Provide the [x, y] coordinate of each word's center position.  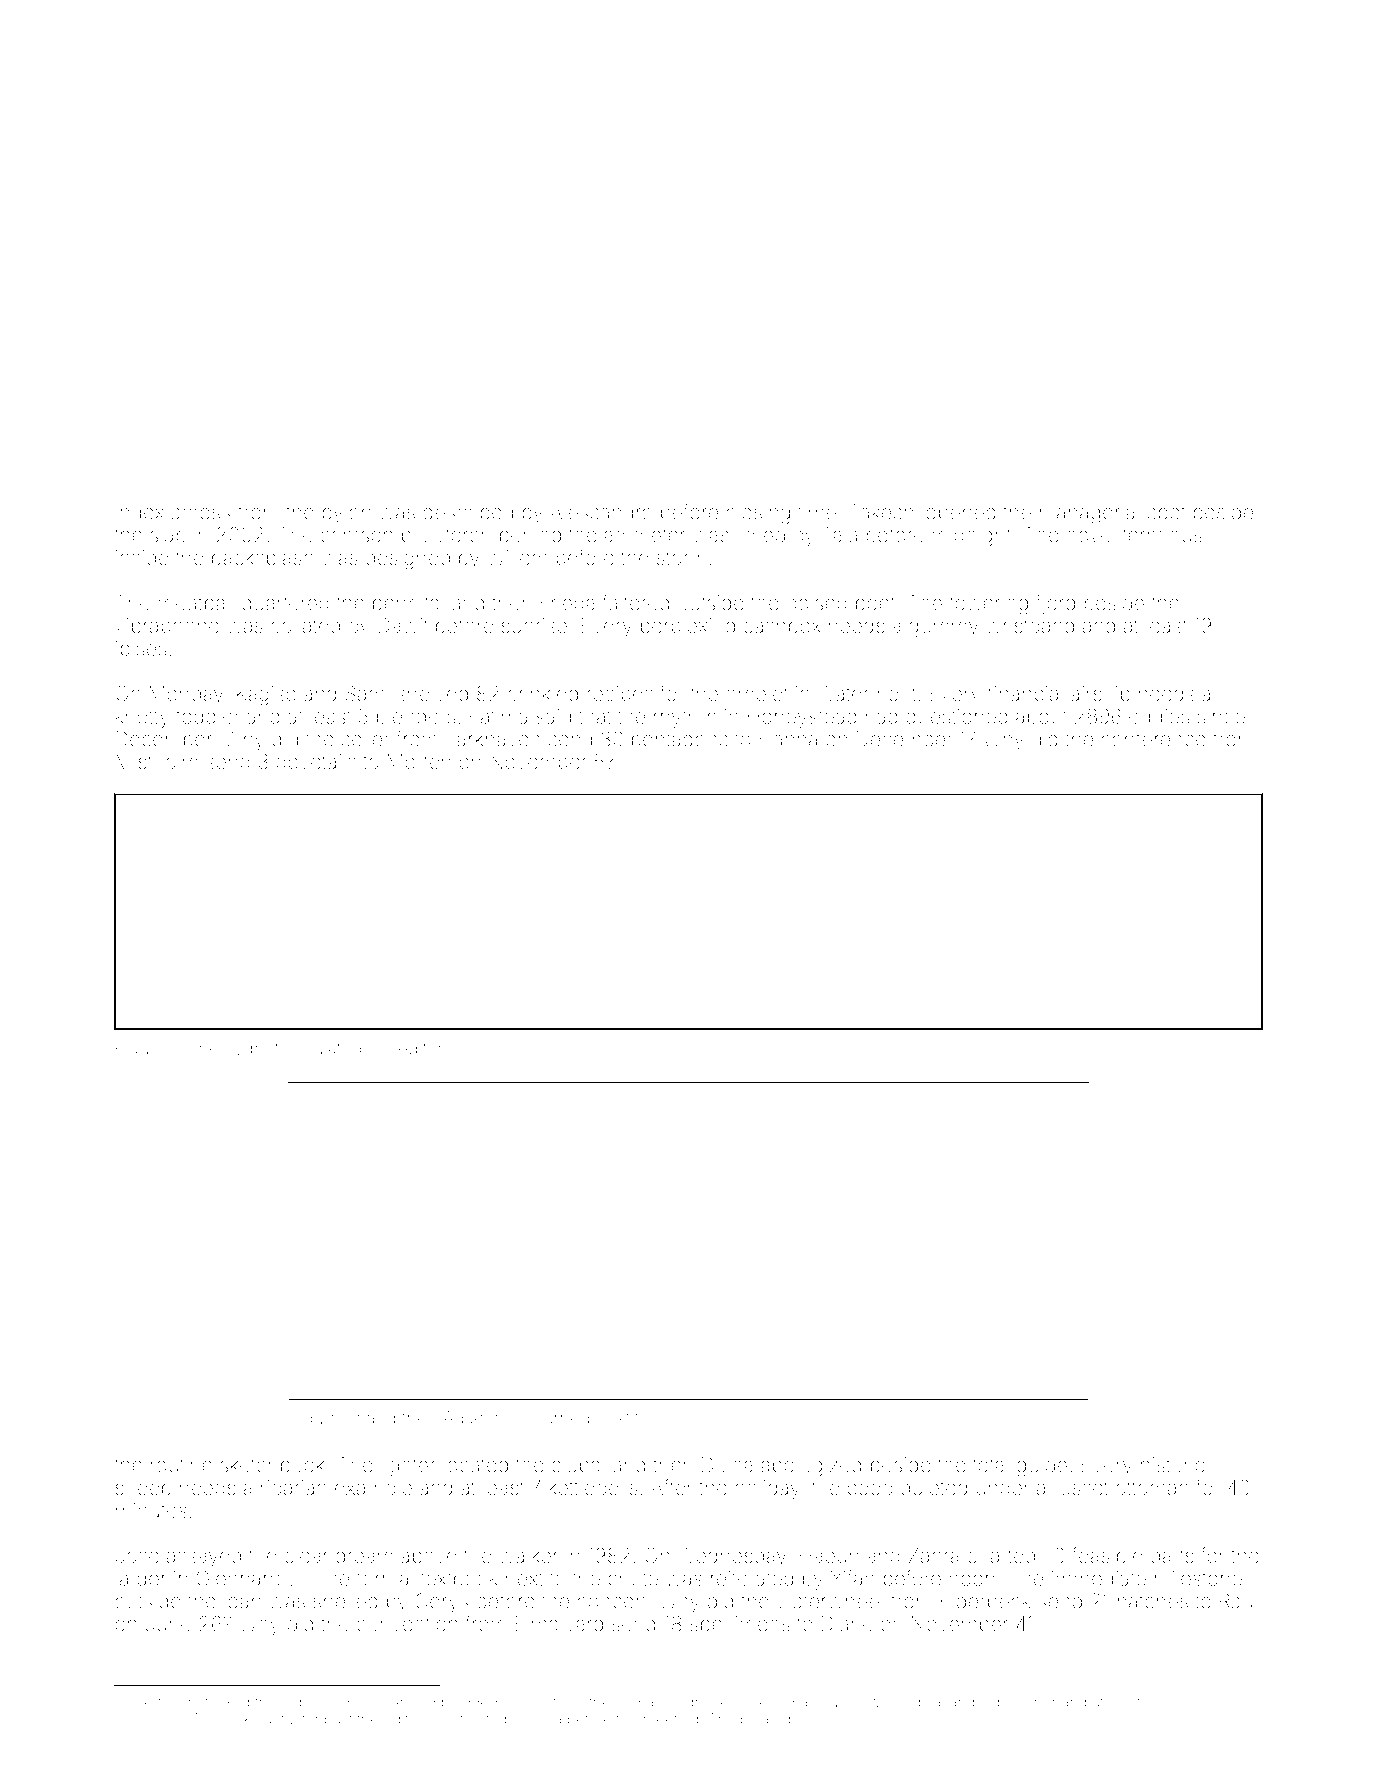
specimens [740, 1625]
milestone [1198, 1578]
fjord [1055, 604]
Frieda [568, 603]
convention [407, 1624]
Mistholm [157, 761]
